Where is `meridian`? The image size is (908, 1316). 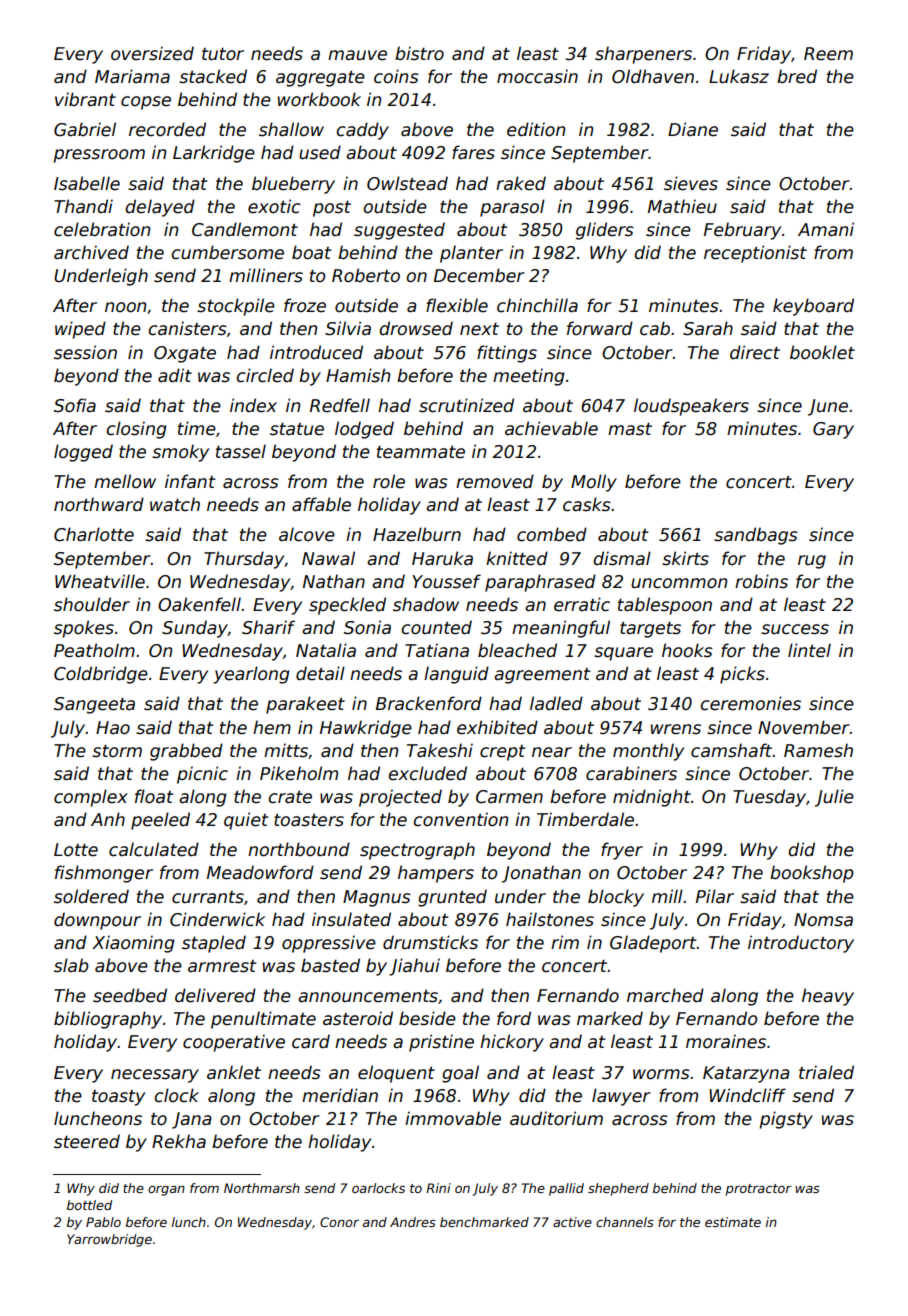 meridian is located at coordinates (340, 1095).
